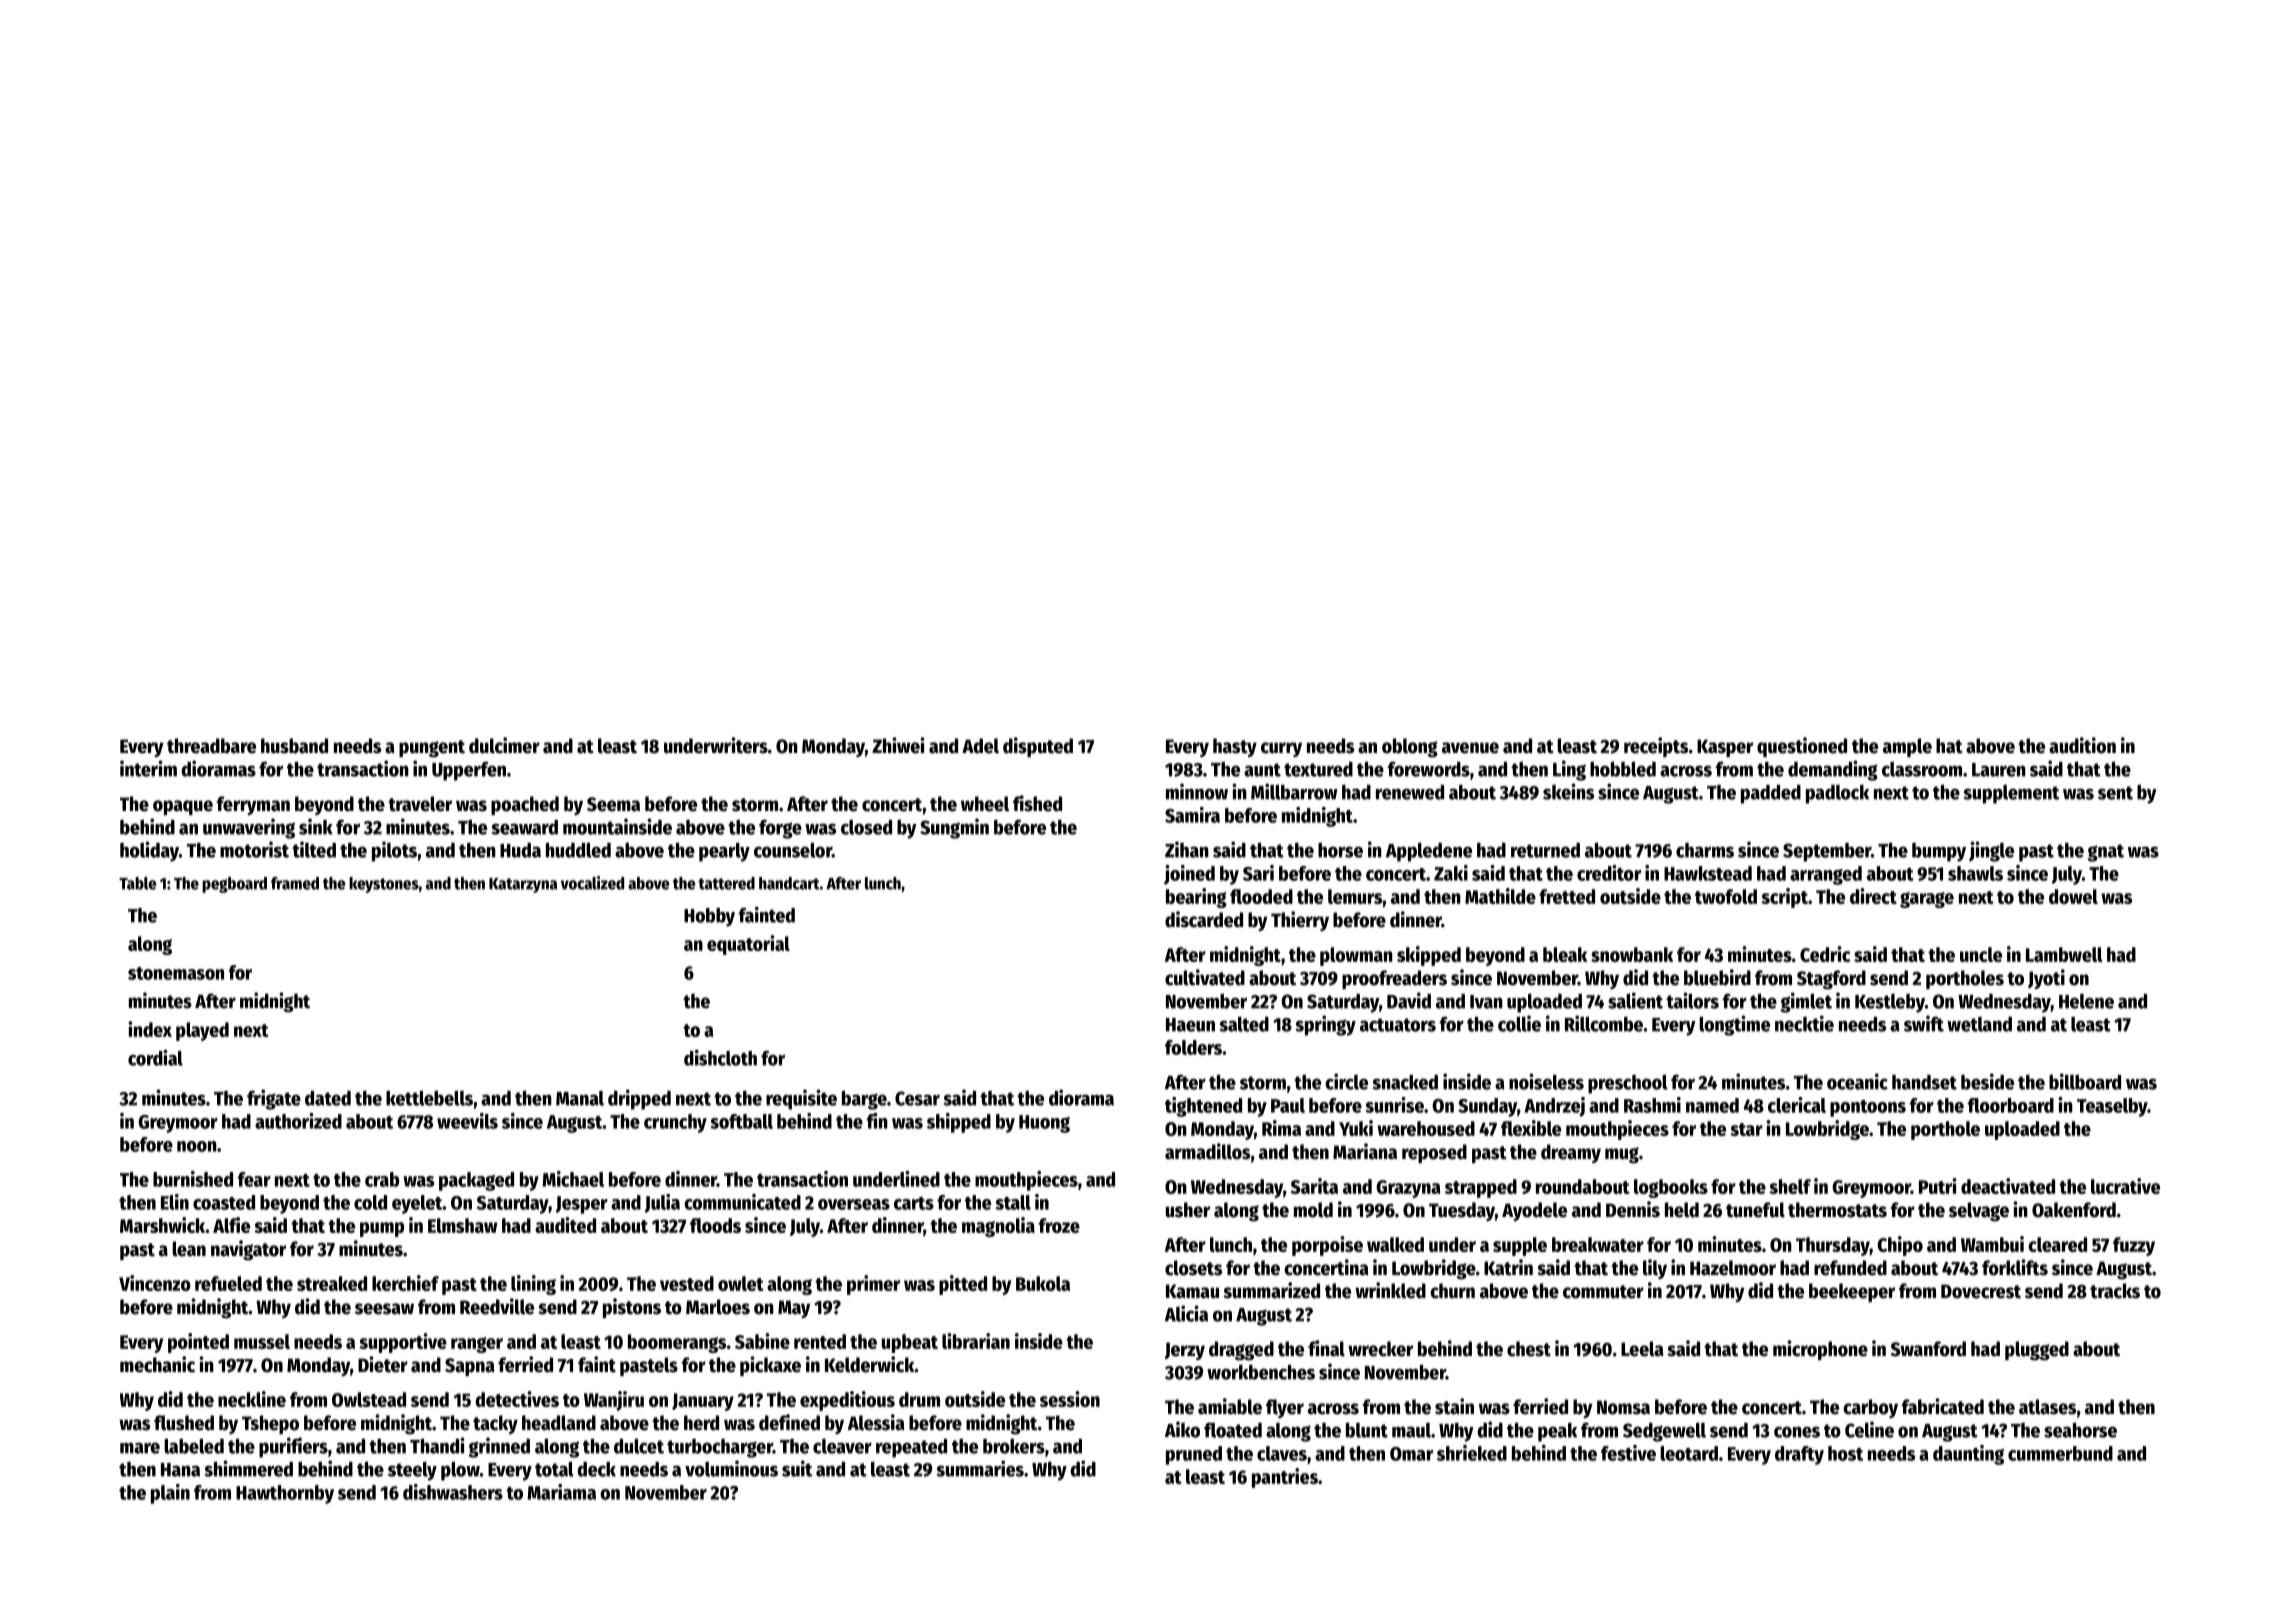 The image size is (2282, 1614). What do you see at coordinates (1429, 769) in the screenshot?
I see `forewords` at bounding box center [1429, 769].
